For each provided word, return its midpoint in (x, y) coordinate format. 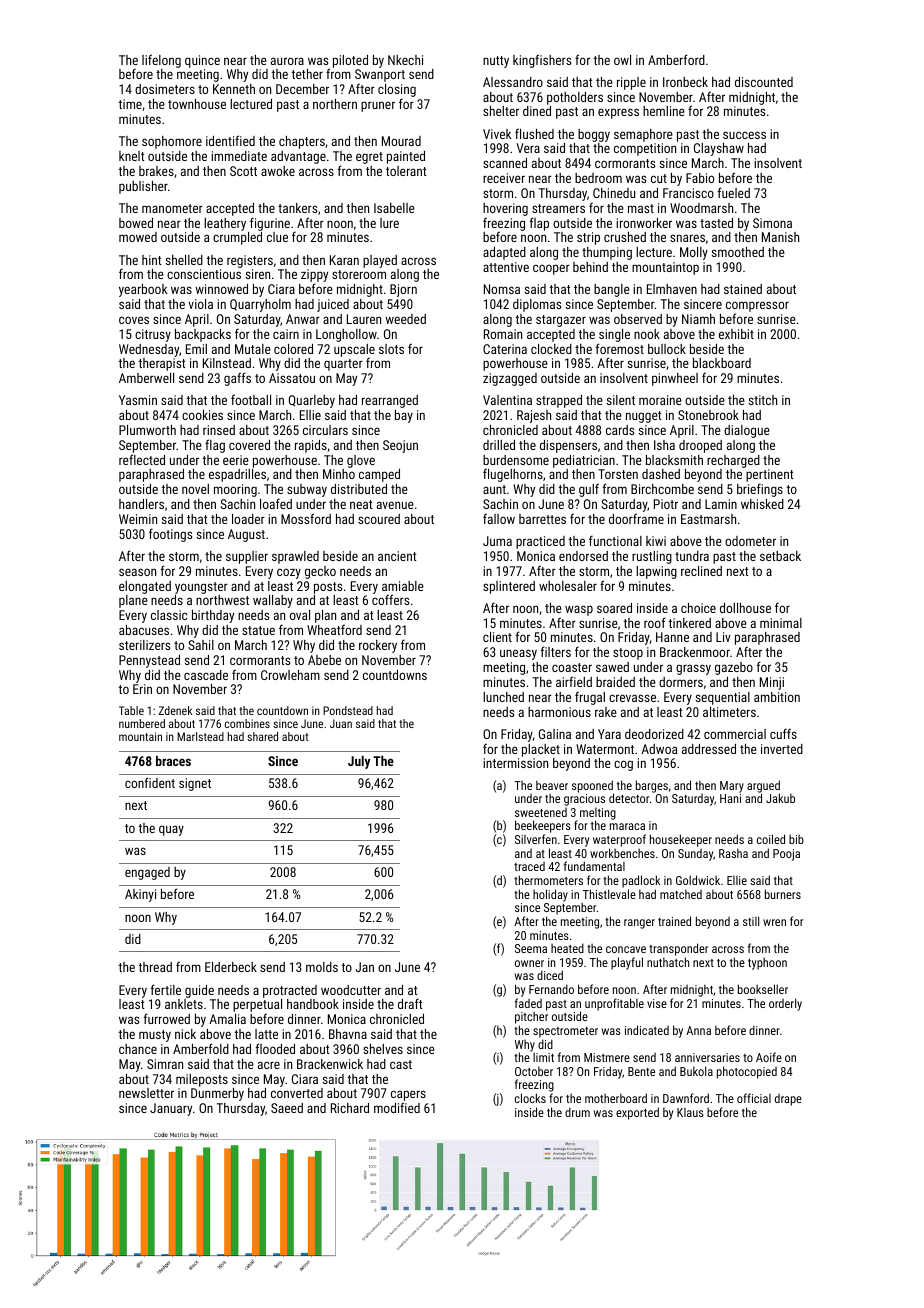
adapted (504, 253)
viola (200, 304)
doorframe (636, 518)
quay (171, 830)
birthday (213, 616)
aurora (287, 61)
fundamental (594, 866)
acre (269, 1065)
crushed (625, 237)
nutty (496, 62)
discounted (764, 82)
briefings (760, 490)
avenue (395, 505)
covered (249, 445)
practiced (540, 542)
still (751, 921)
